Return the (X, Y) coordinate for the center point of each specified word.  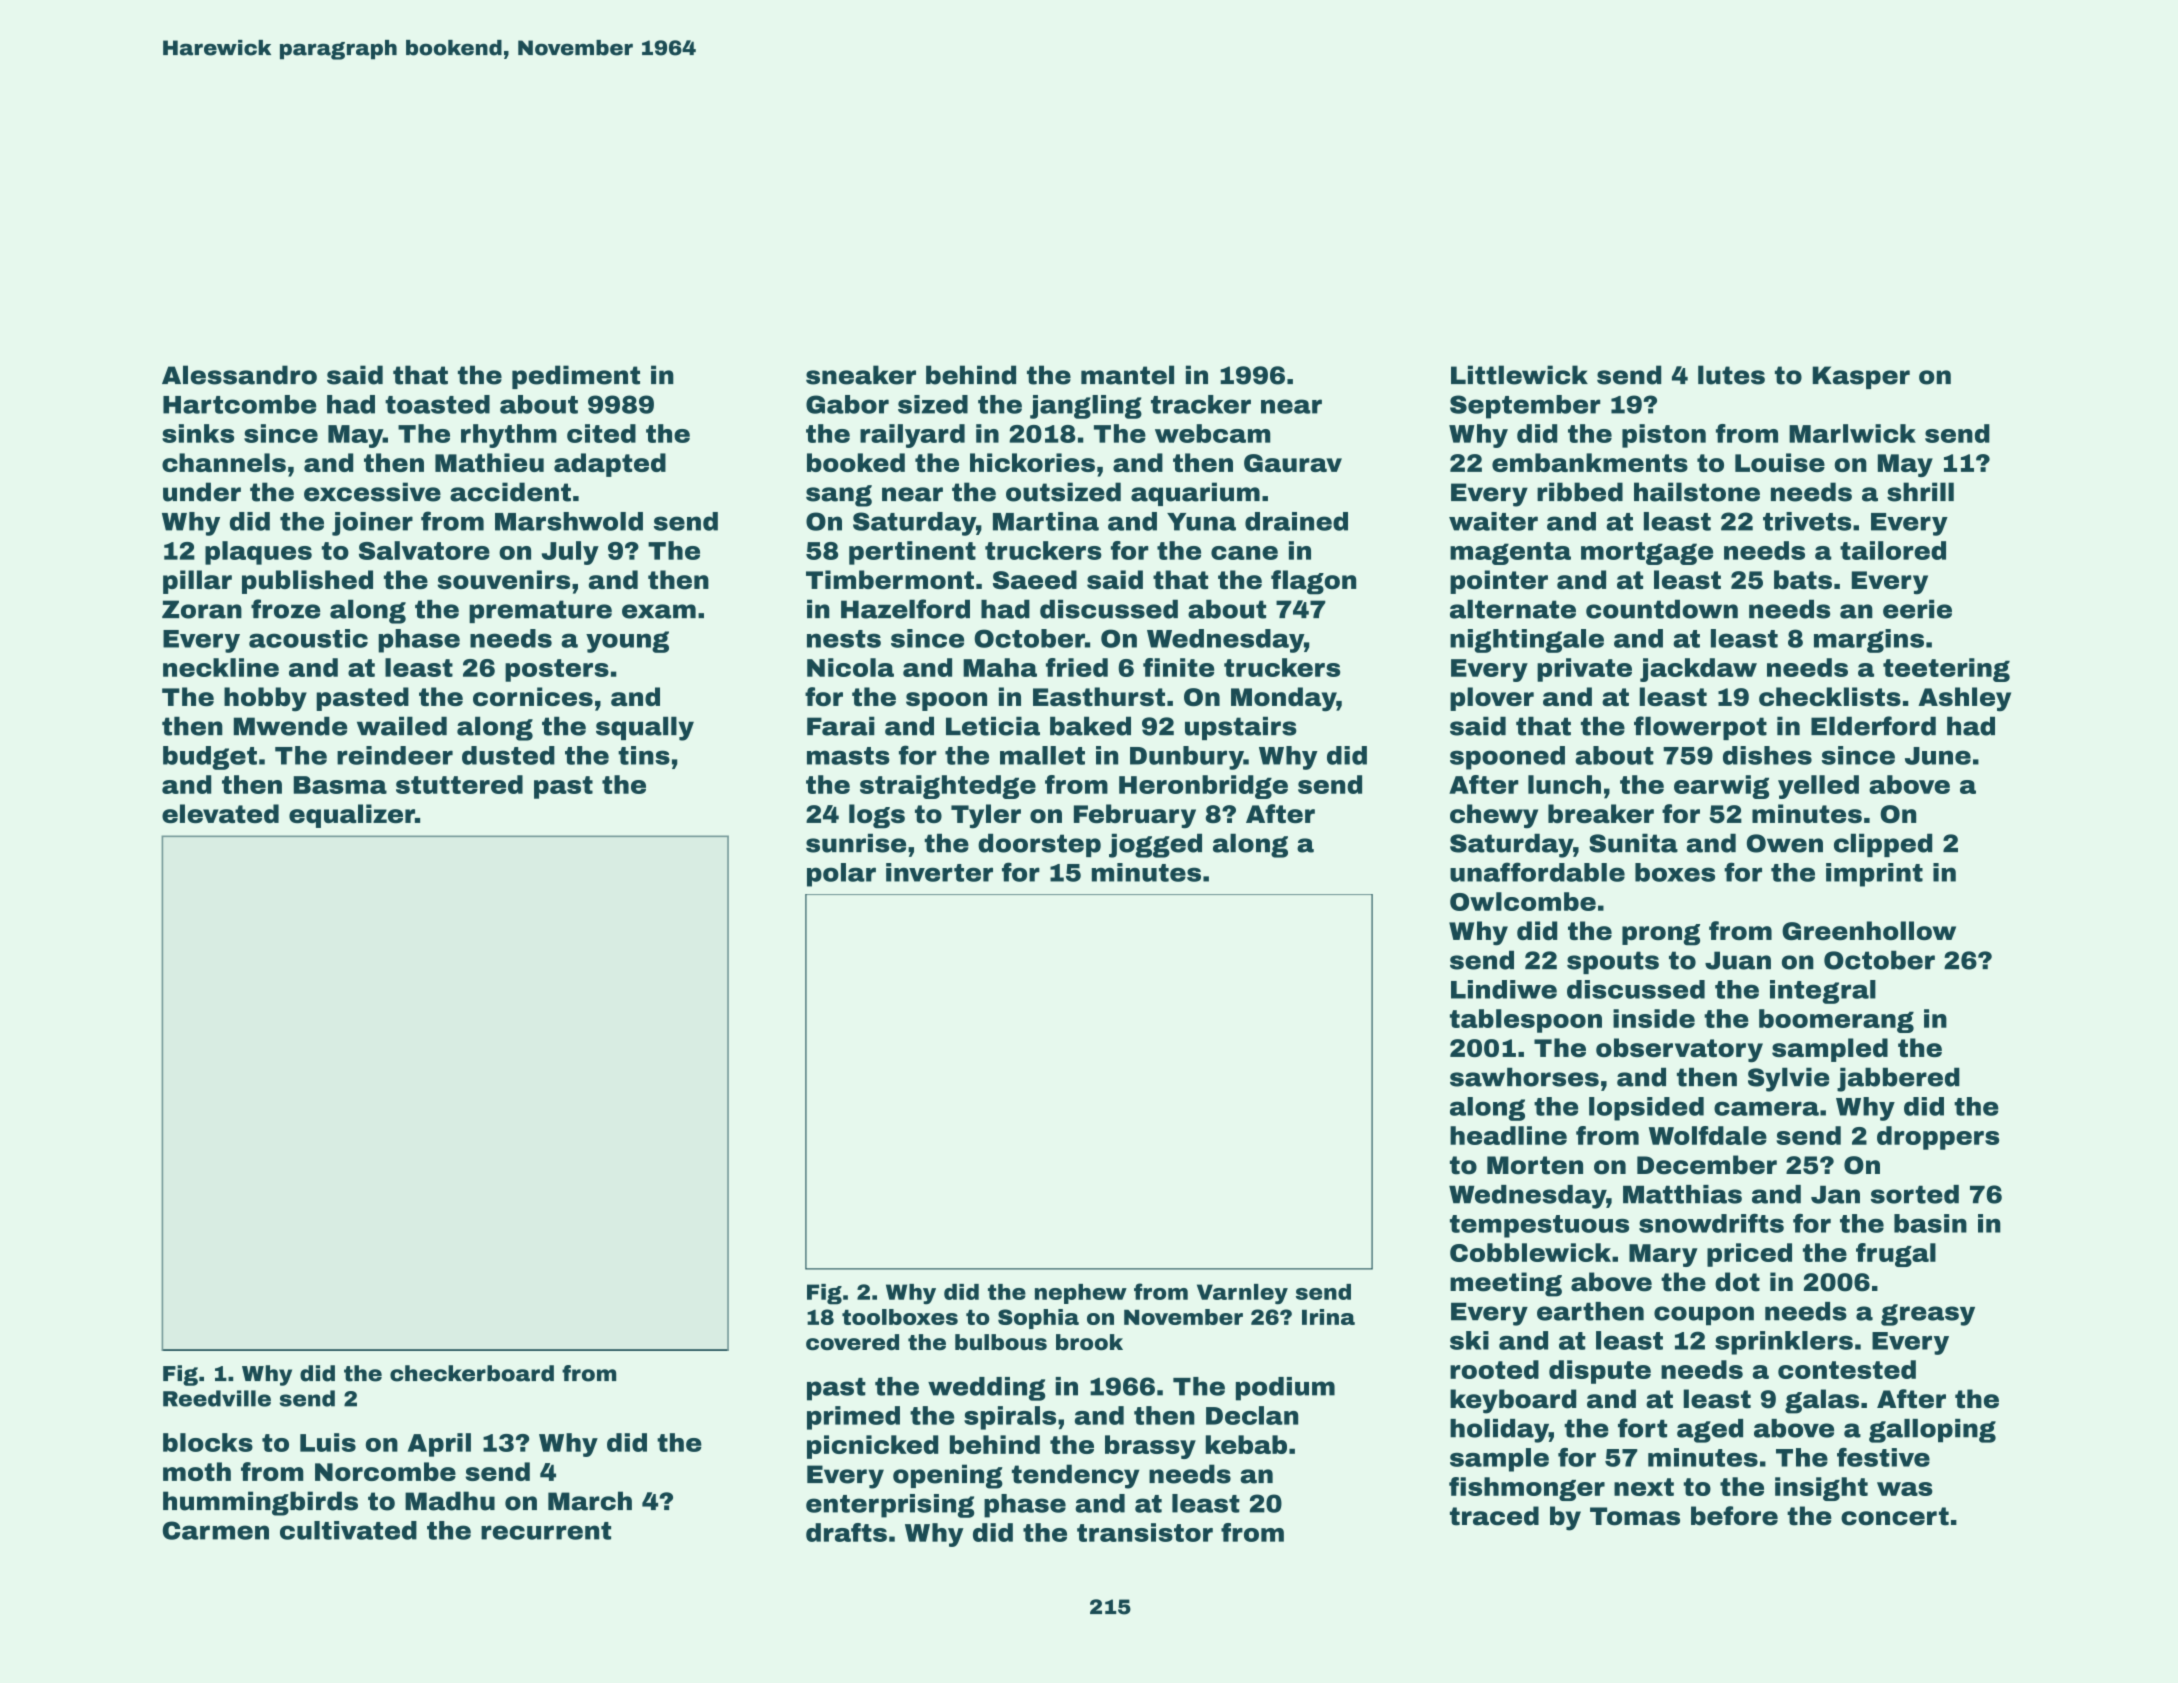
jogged (1155, 845)
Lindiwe (1504, 989)
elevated (220, 813)
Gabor (847, 404)
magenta (1510, 553)
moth (197, 1471)
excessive (372, 492)
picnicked (872, 1447)
